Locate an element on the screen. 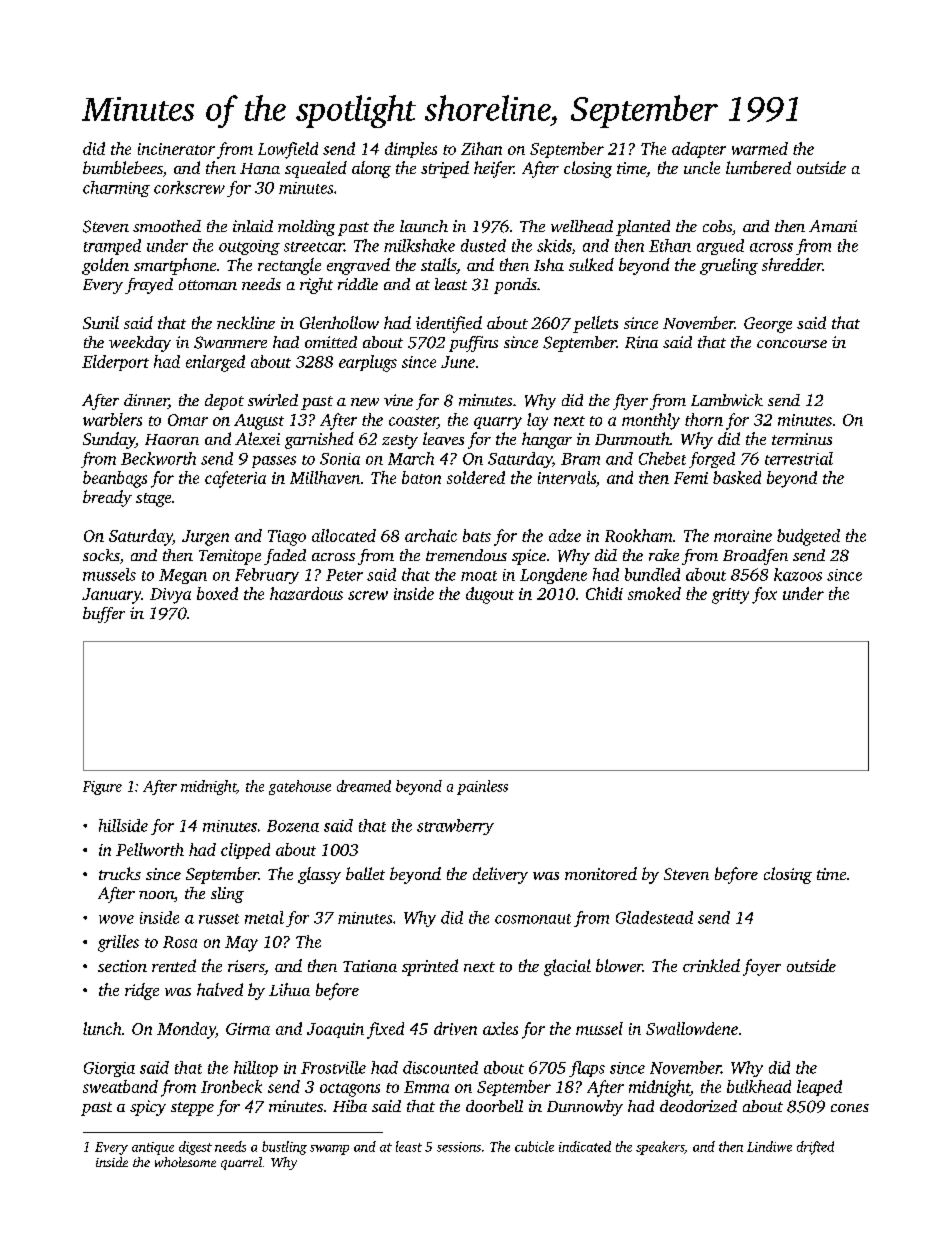  wholesome is located at coordinates (185, 1162).
